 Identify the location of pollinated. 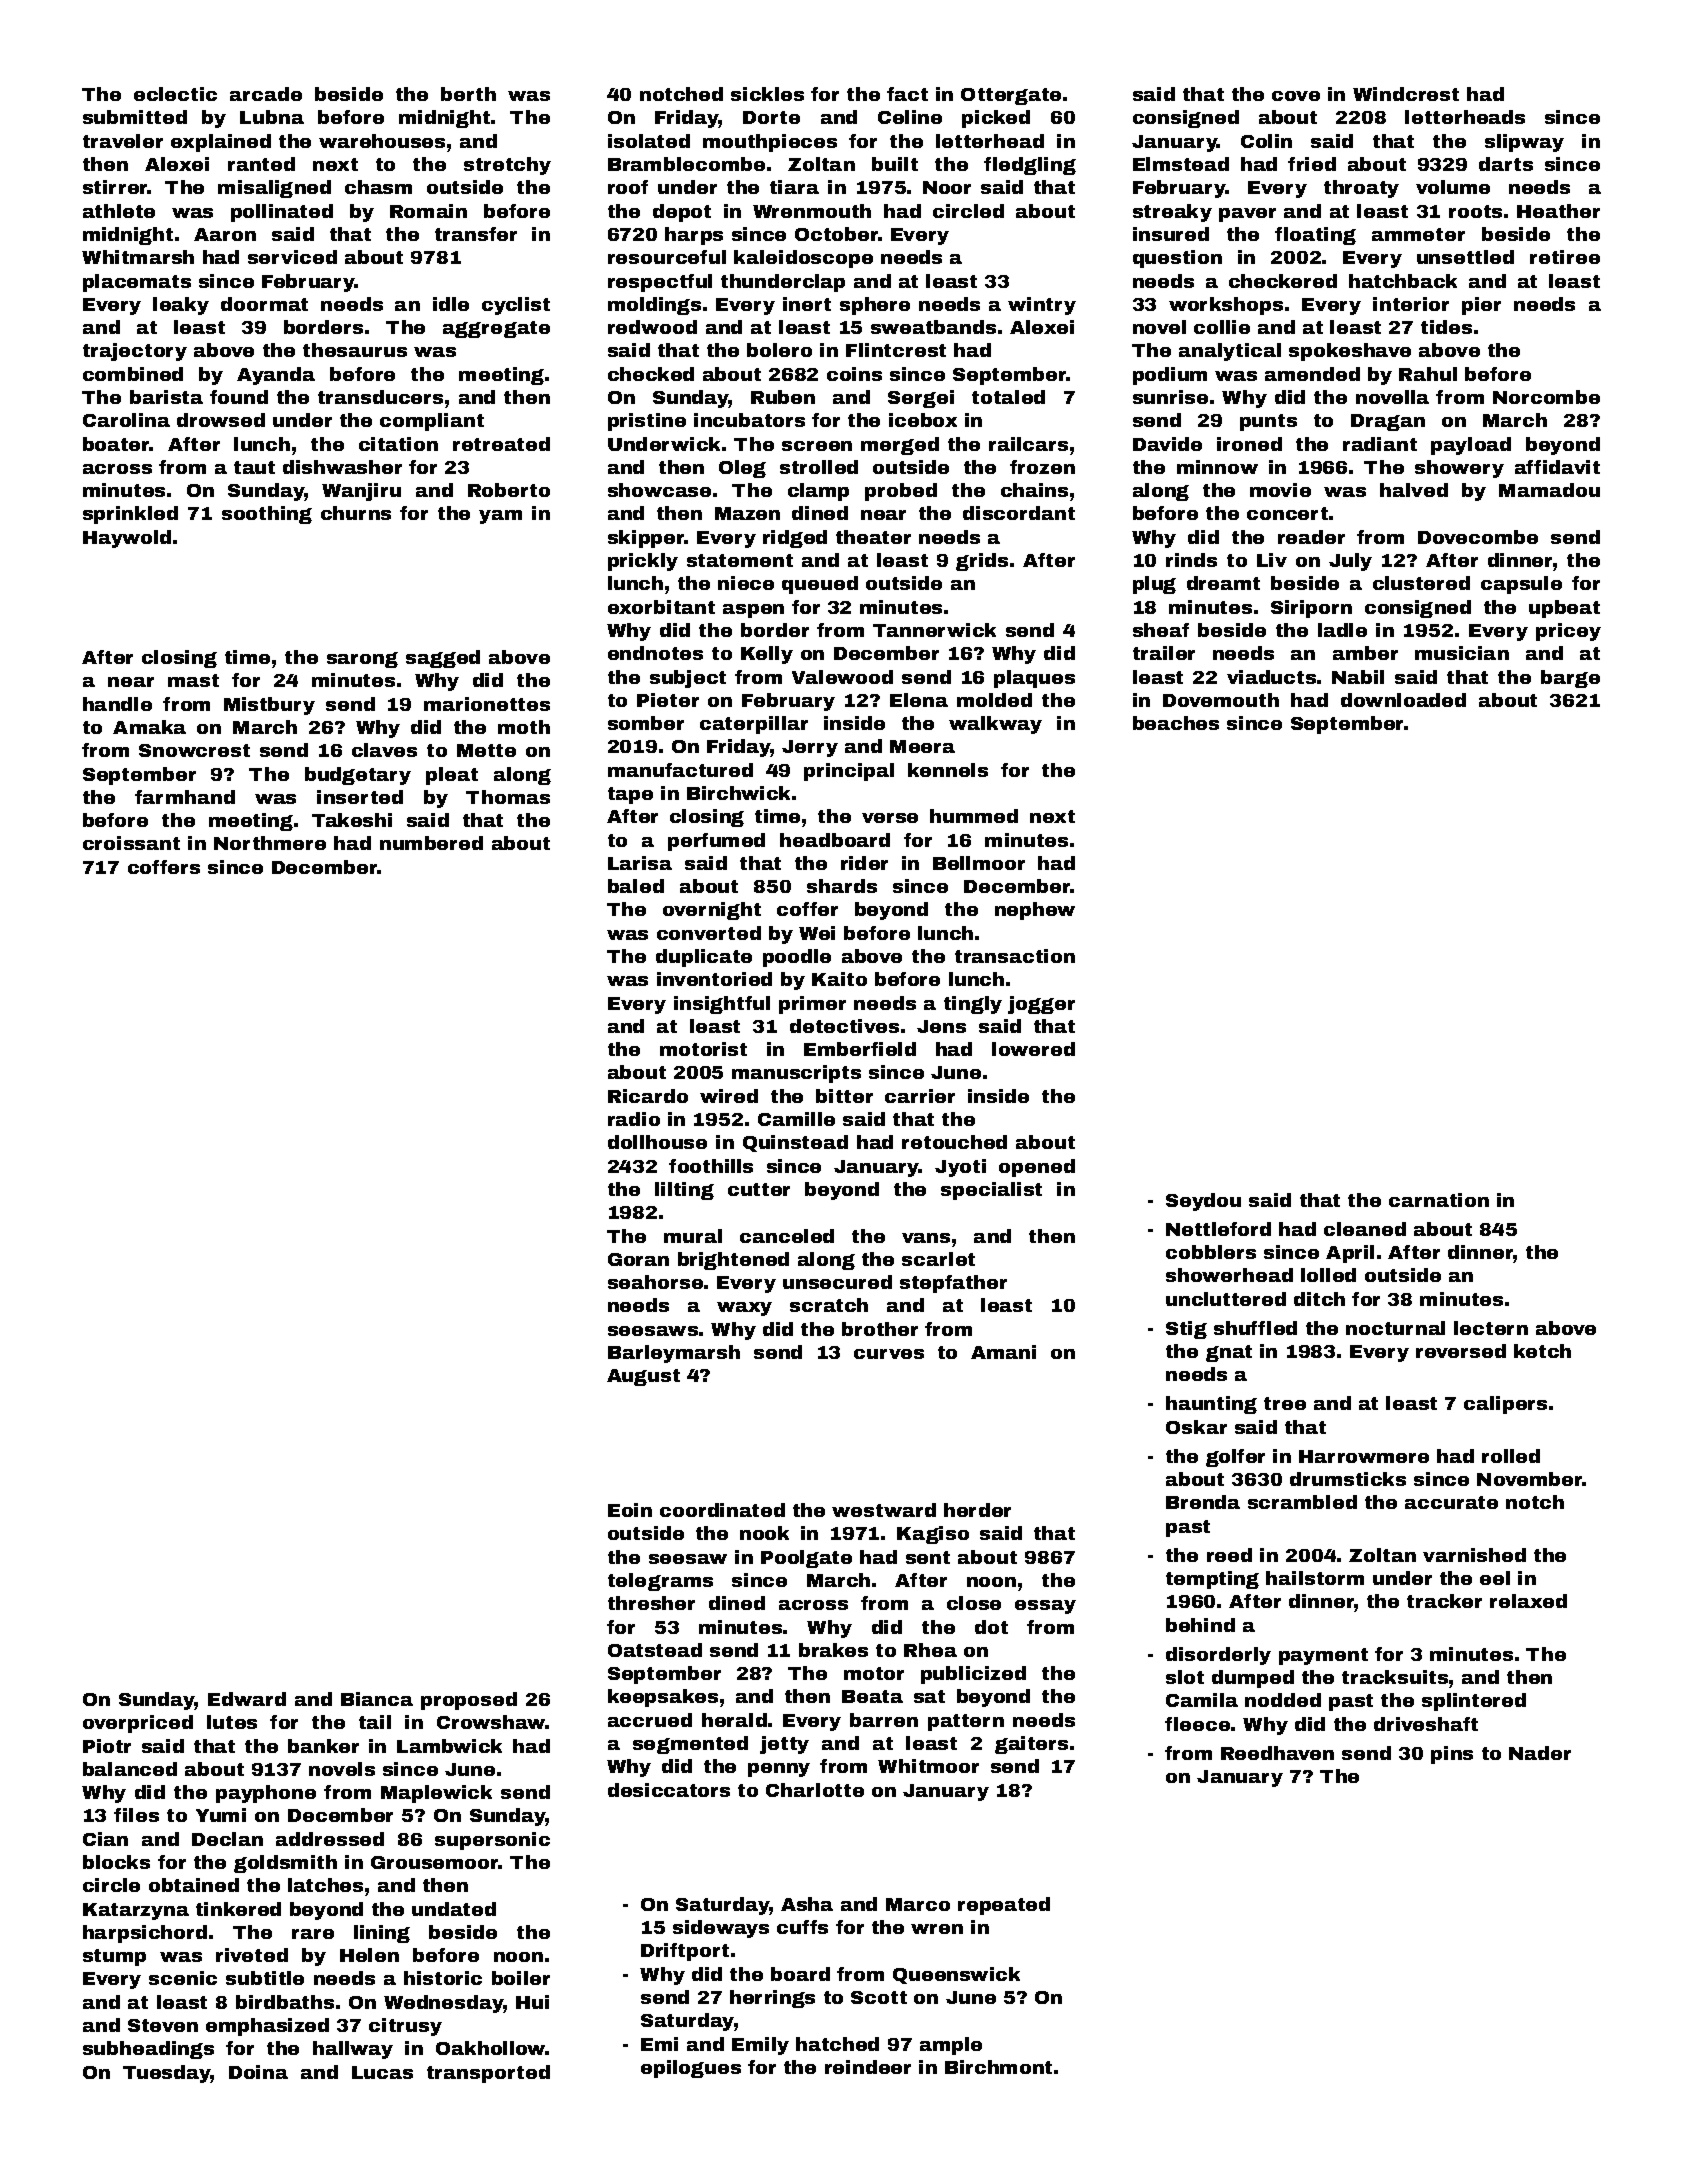
(282, 213).
